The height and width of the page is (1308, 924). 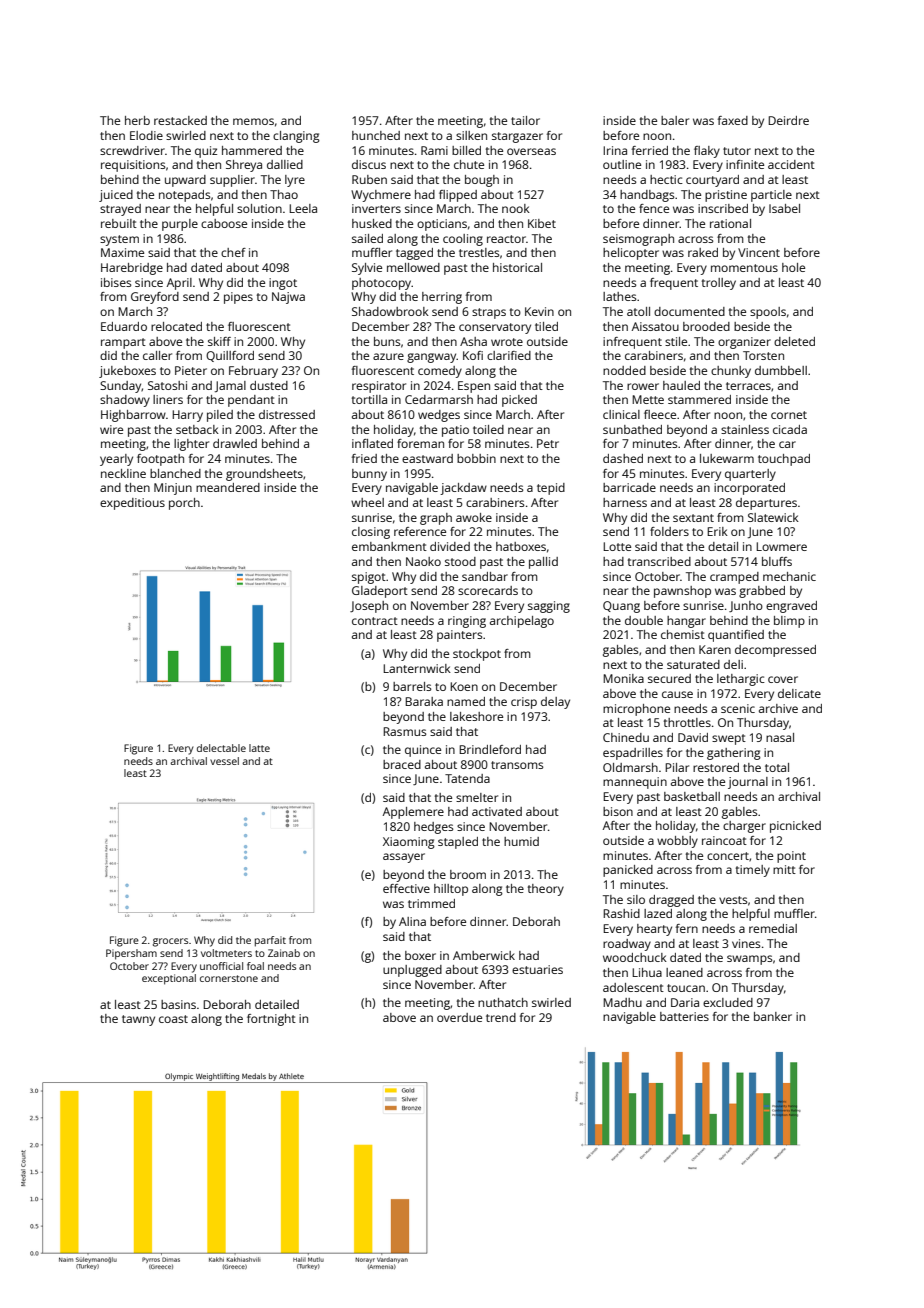 What do you see at coordinates (459, 1017) in the page?
I see `overdue` at bounding box center [459, 1017].
